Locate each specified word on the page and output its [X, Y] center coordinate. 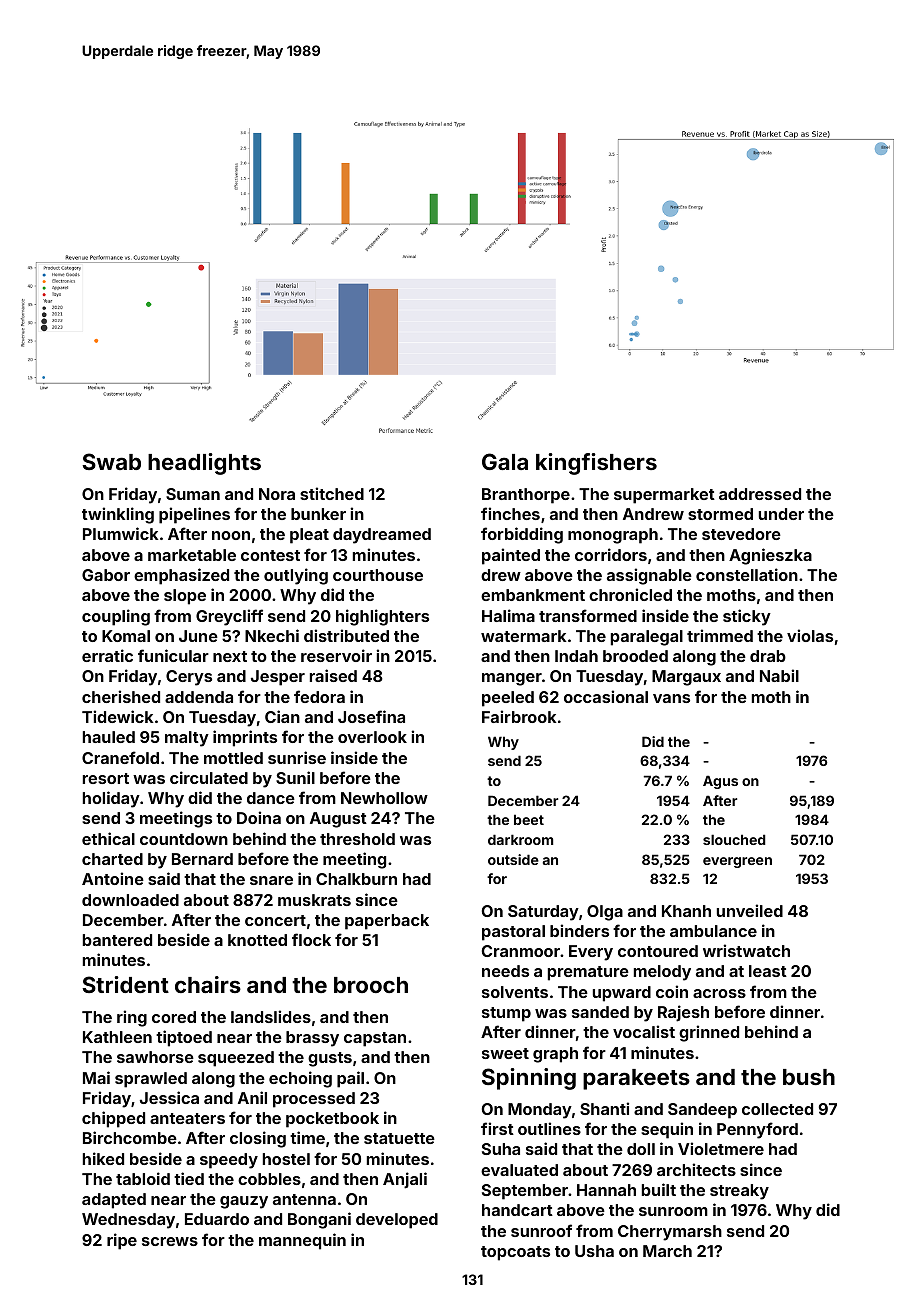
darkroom [520, 839]
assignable [649, 576]
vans [671, 698]
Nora [277, 494]
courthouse [378, 575]
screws [170, 1241]
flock [311, 939]
